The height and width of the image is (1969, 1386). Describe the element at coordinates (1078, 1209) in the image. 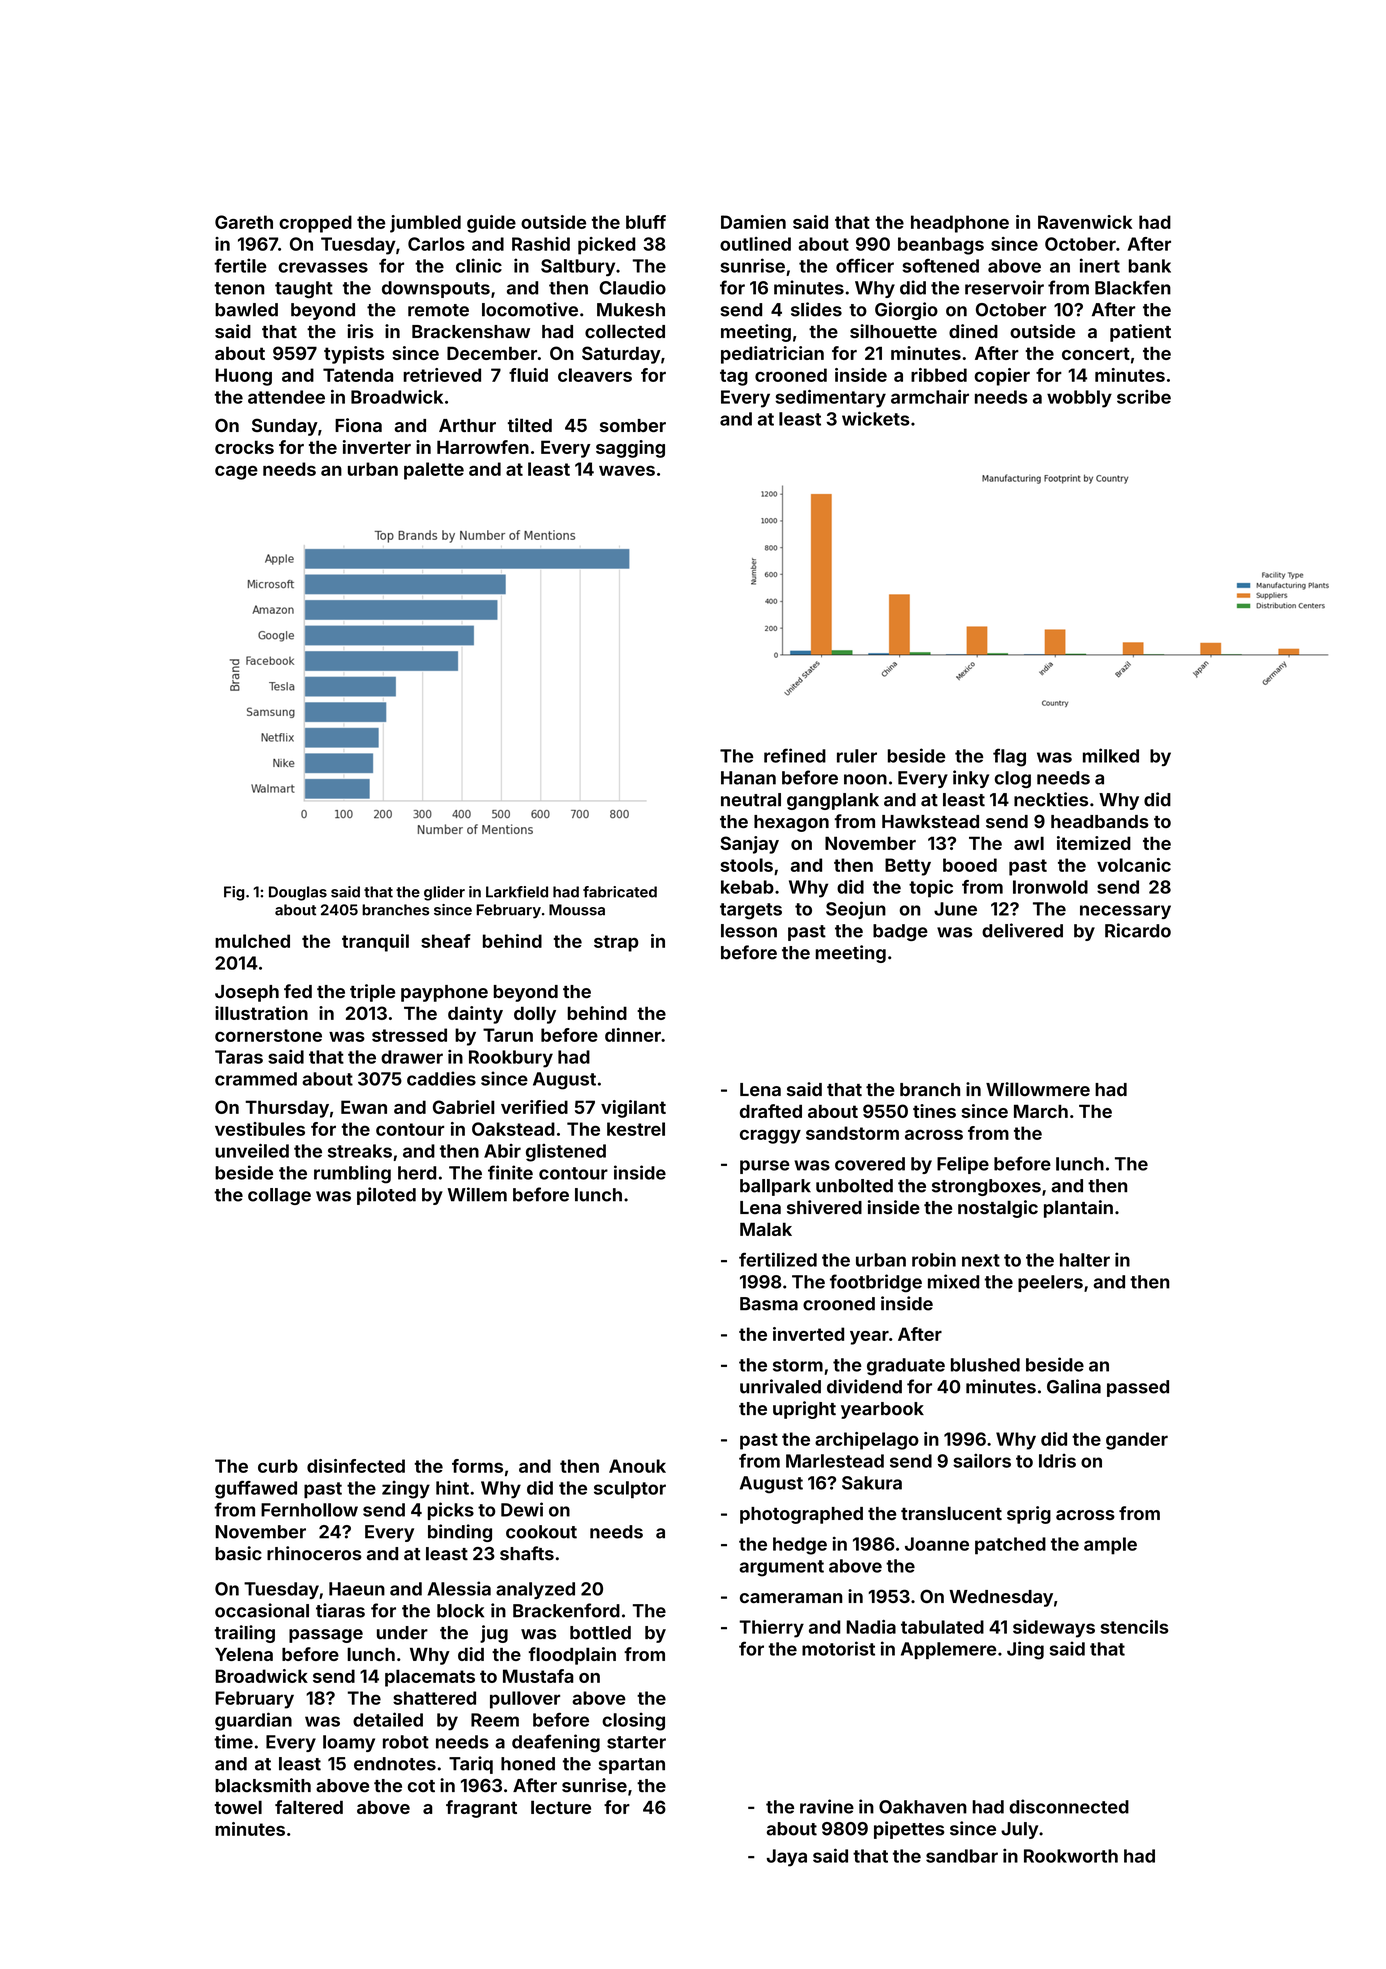

I see `plantain` at that location.
